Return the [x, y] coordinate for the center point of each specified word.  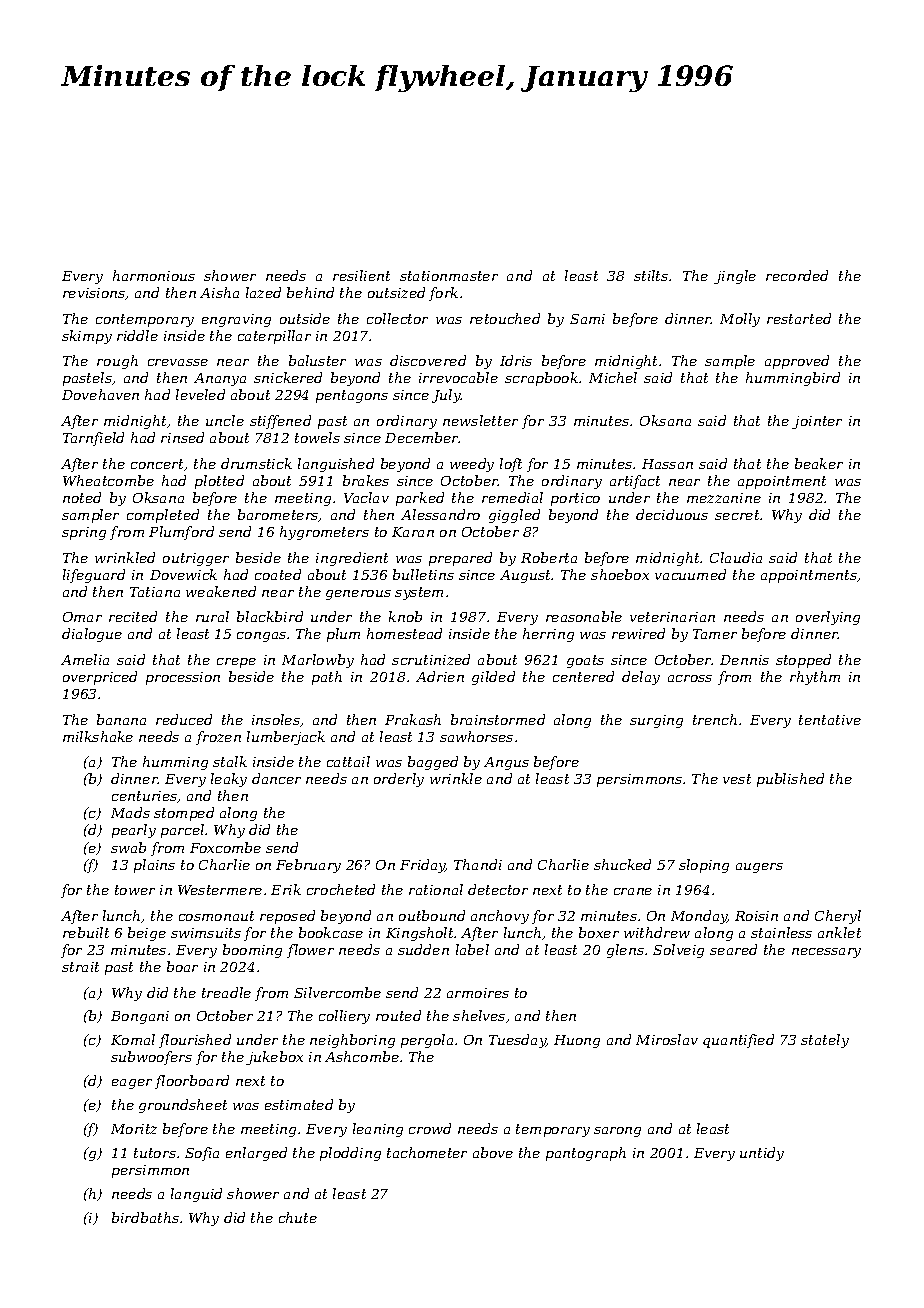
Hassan [667, 464]
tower [135, 890]
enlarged [256, 1154]
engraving [236, 320]
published [790, 780]
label [472, 949]
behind [310, 292]
